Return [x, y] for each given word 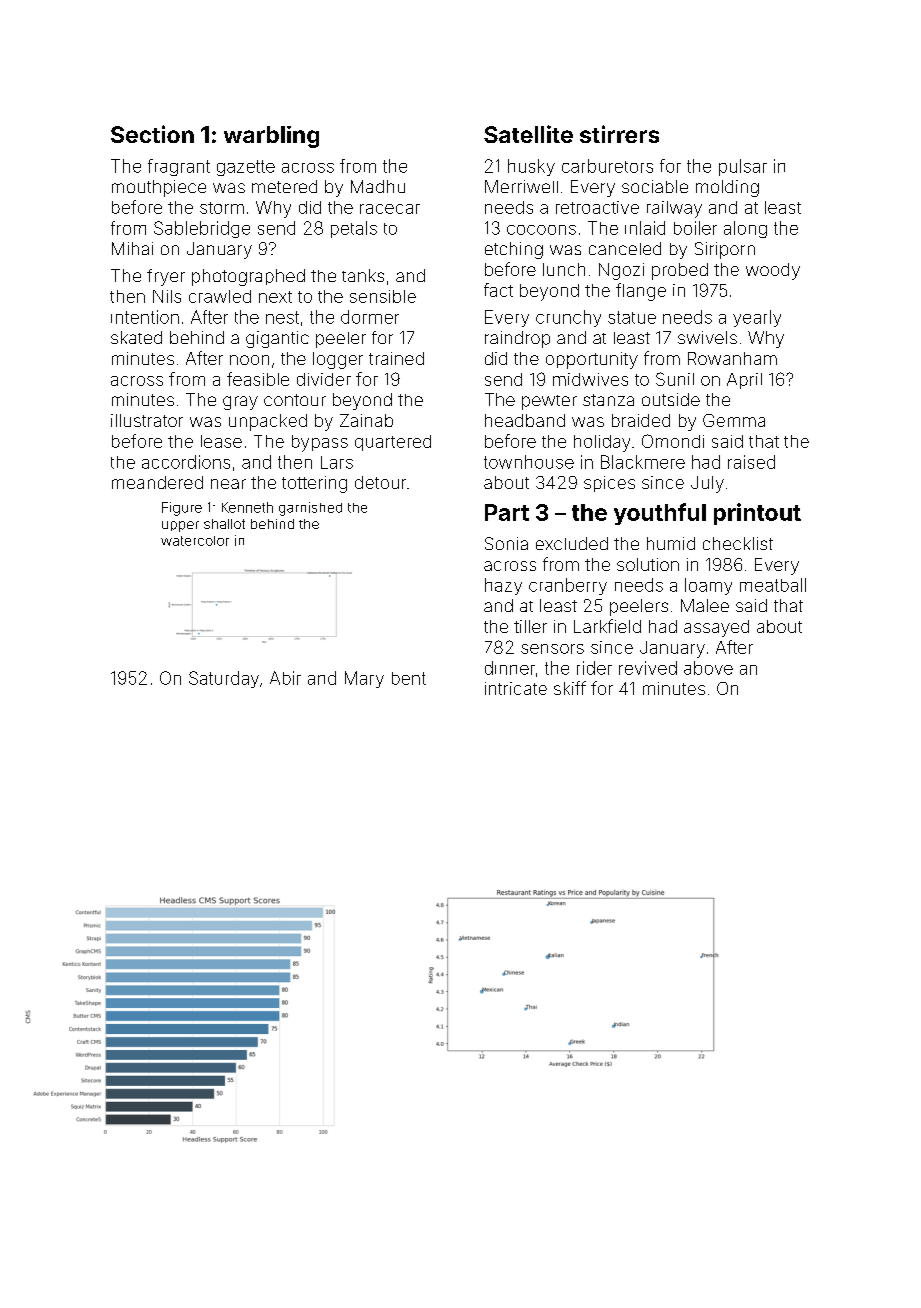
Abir [285, 678]
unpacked [268, 422]
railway [674, 209]
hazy [503, 586]
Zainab [366, 420]
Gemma [734, 420]
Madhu [378, 186]
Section [152, 134]
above [708, 668]
